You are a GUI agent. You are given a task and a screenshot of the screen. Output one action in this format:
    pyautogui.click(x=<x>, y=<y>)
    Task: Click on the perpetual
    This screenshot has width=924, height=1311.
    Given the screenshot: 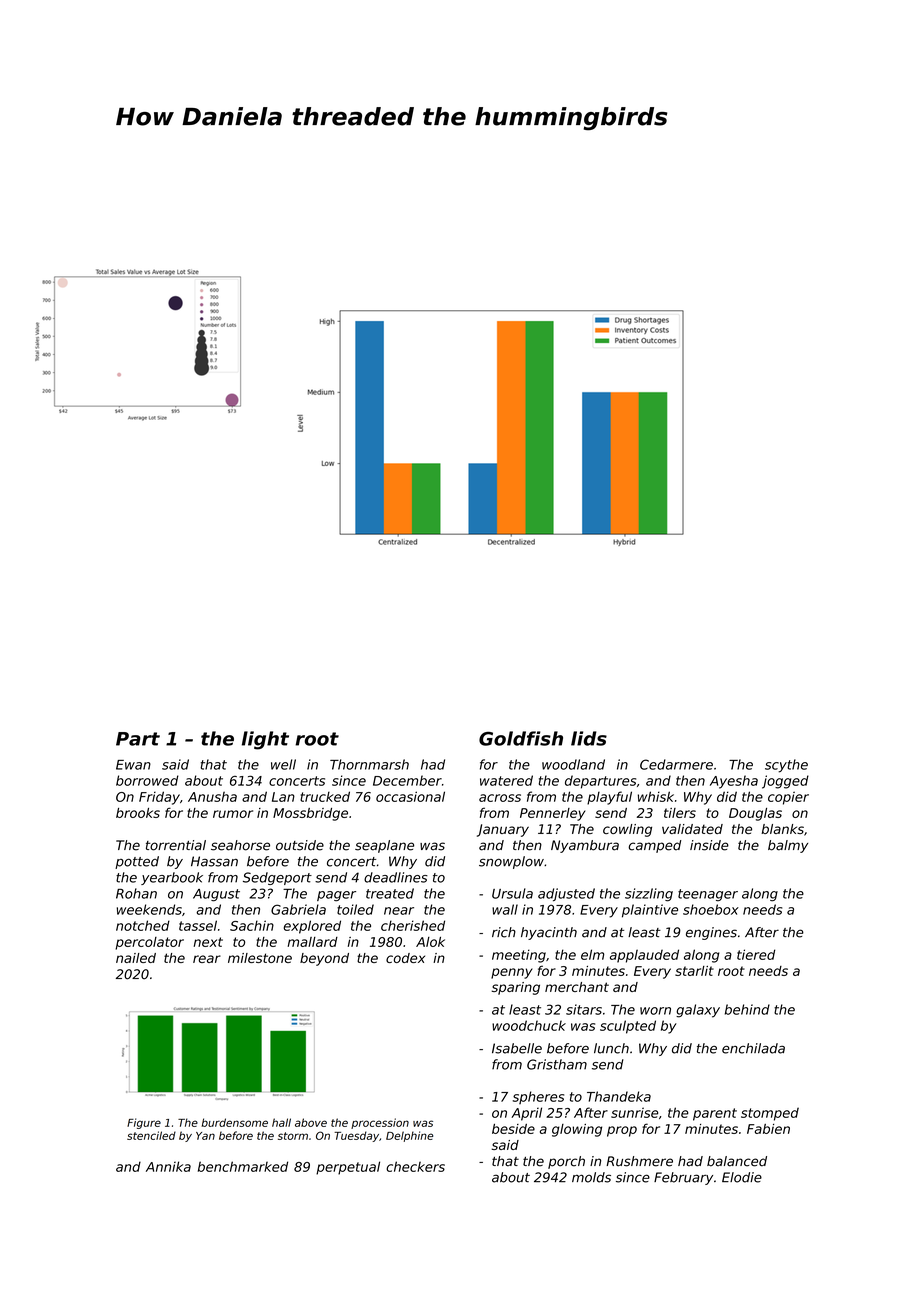 What is the action you would take?
    pyautogui.click(x=348, y=1168)
